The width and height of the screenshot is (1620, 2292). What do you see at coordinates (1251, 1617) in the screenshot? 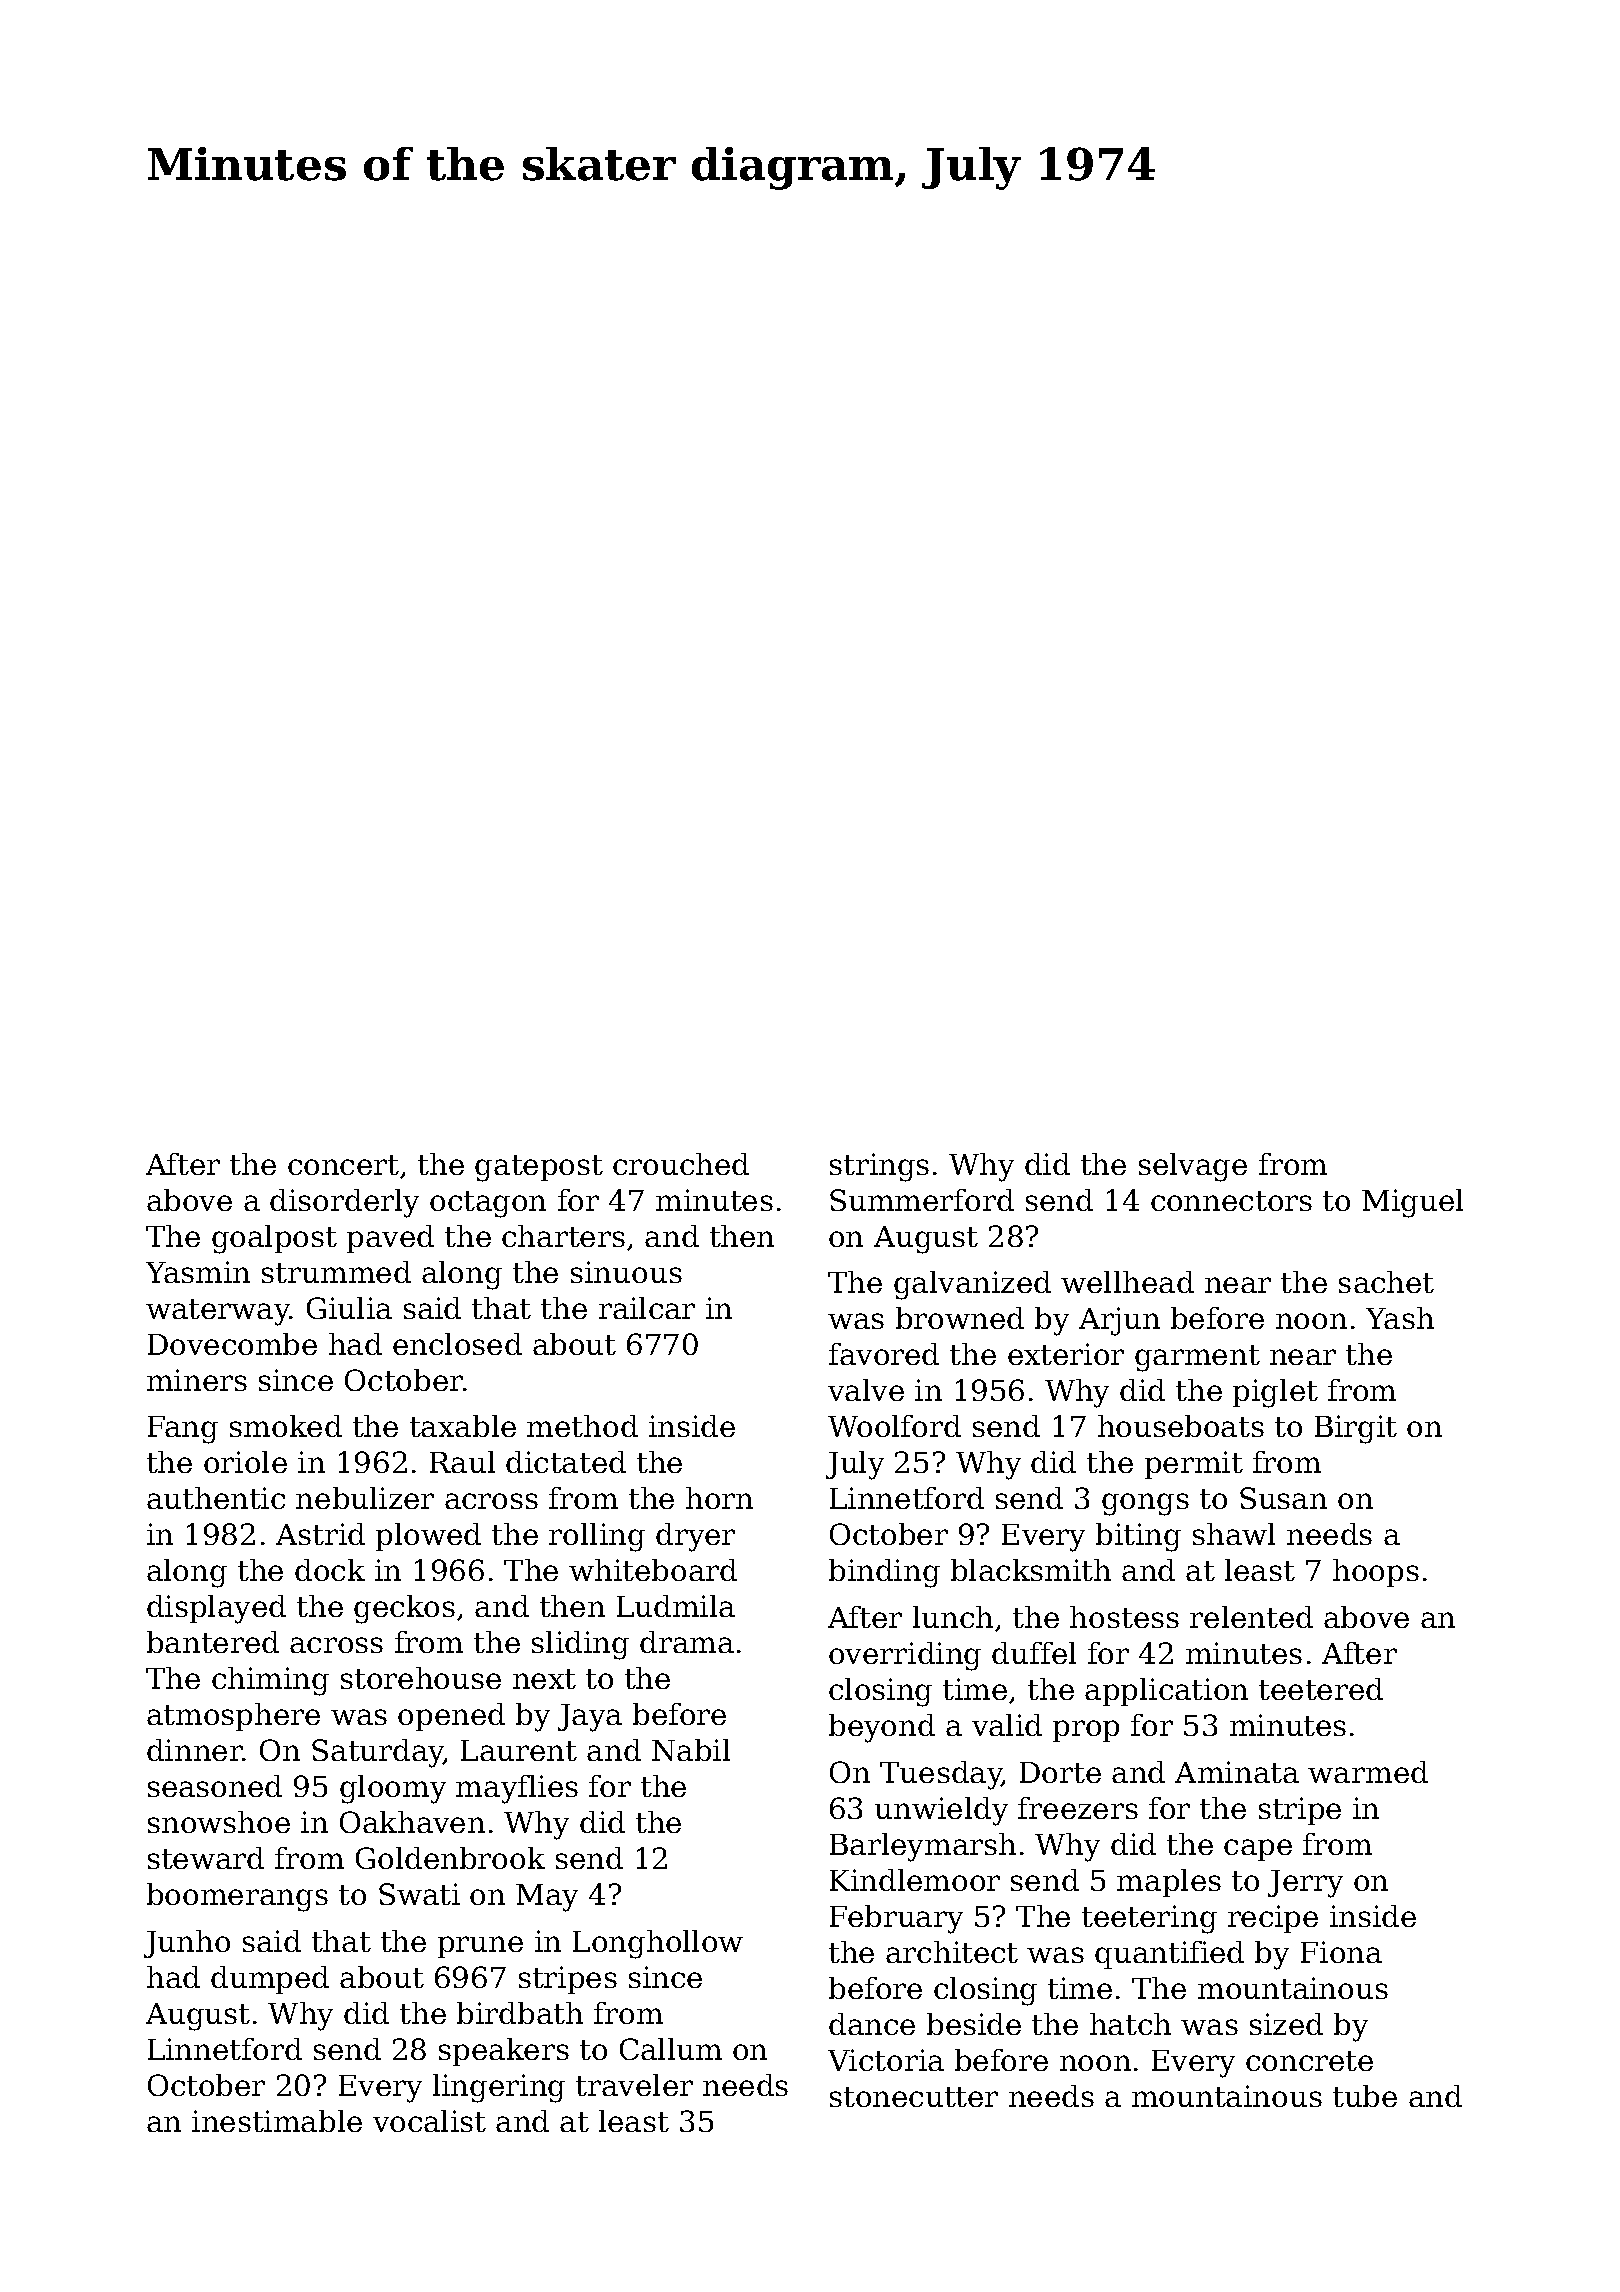
I see `relented` at bounding box center [1251, 1617].
